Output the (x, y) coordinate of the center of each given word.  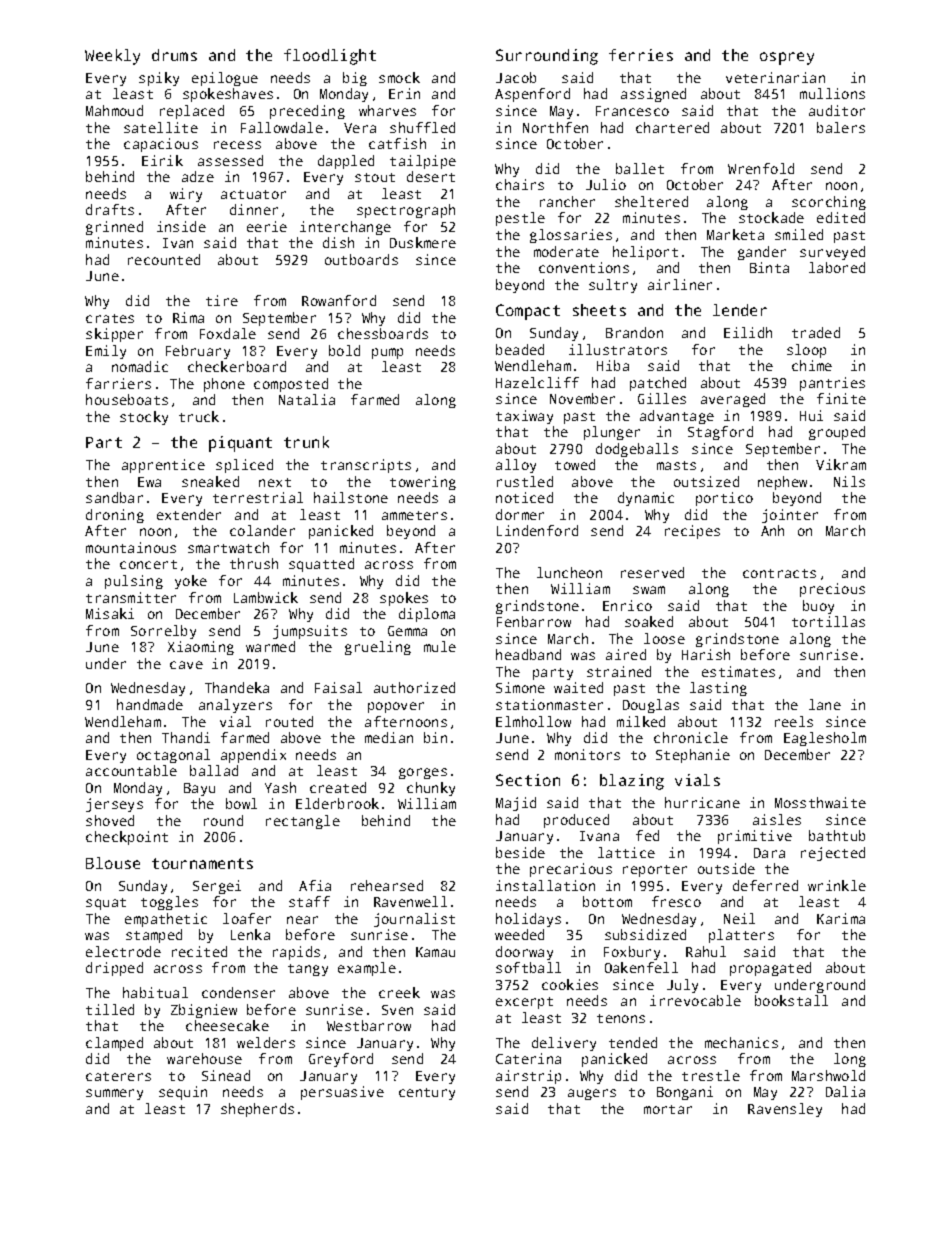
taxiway (524, 417)
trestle (711, 1075)
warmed (270, 646)
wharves (387, 110)
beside (520, 852)
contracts (779, 573)
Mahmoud (114, 110)
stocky (144, 418)
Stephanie (693, 756)
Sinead (226, 1075)
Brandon (634, 332)
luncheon (569, 572)
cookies (570, 984)
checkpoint (127, 838)
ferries (641, 55)
